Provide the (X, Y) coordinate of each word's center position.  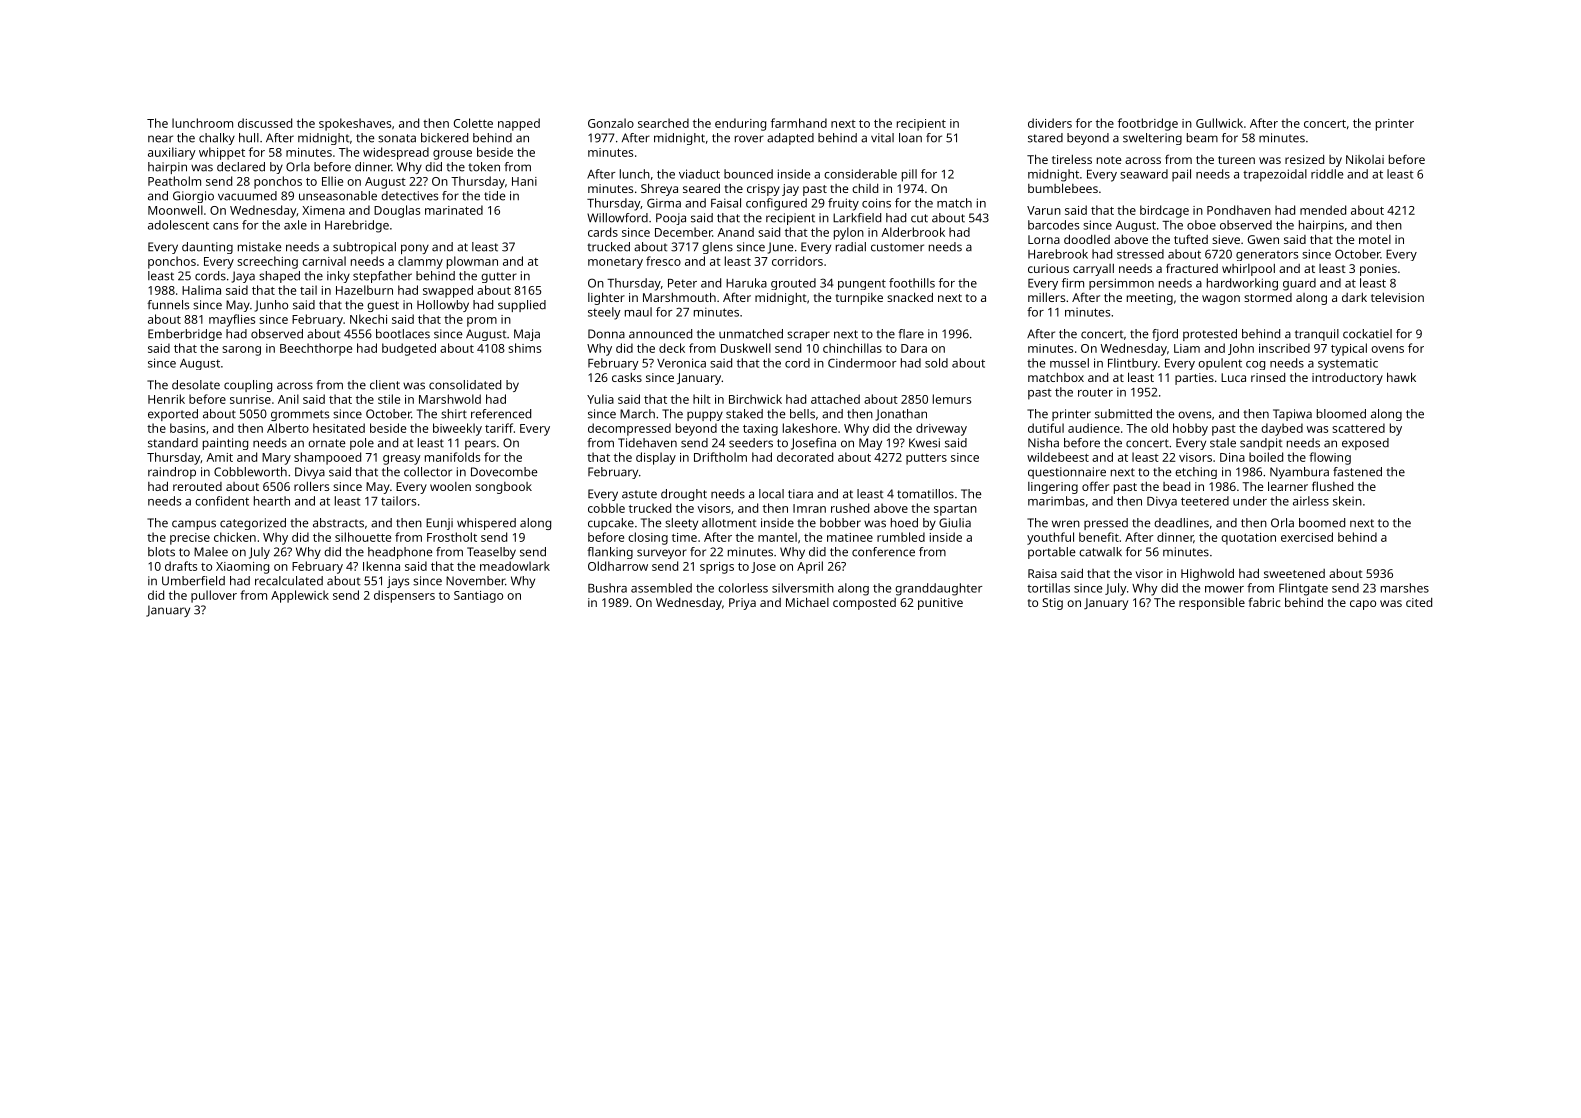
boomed (1322, 523)
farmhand (799, 123)
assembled (661, 588)
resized (1304, 159)
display (656, 458)
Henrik (166, 399)
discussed (265, 123)
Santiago (478, 597)
